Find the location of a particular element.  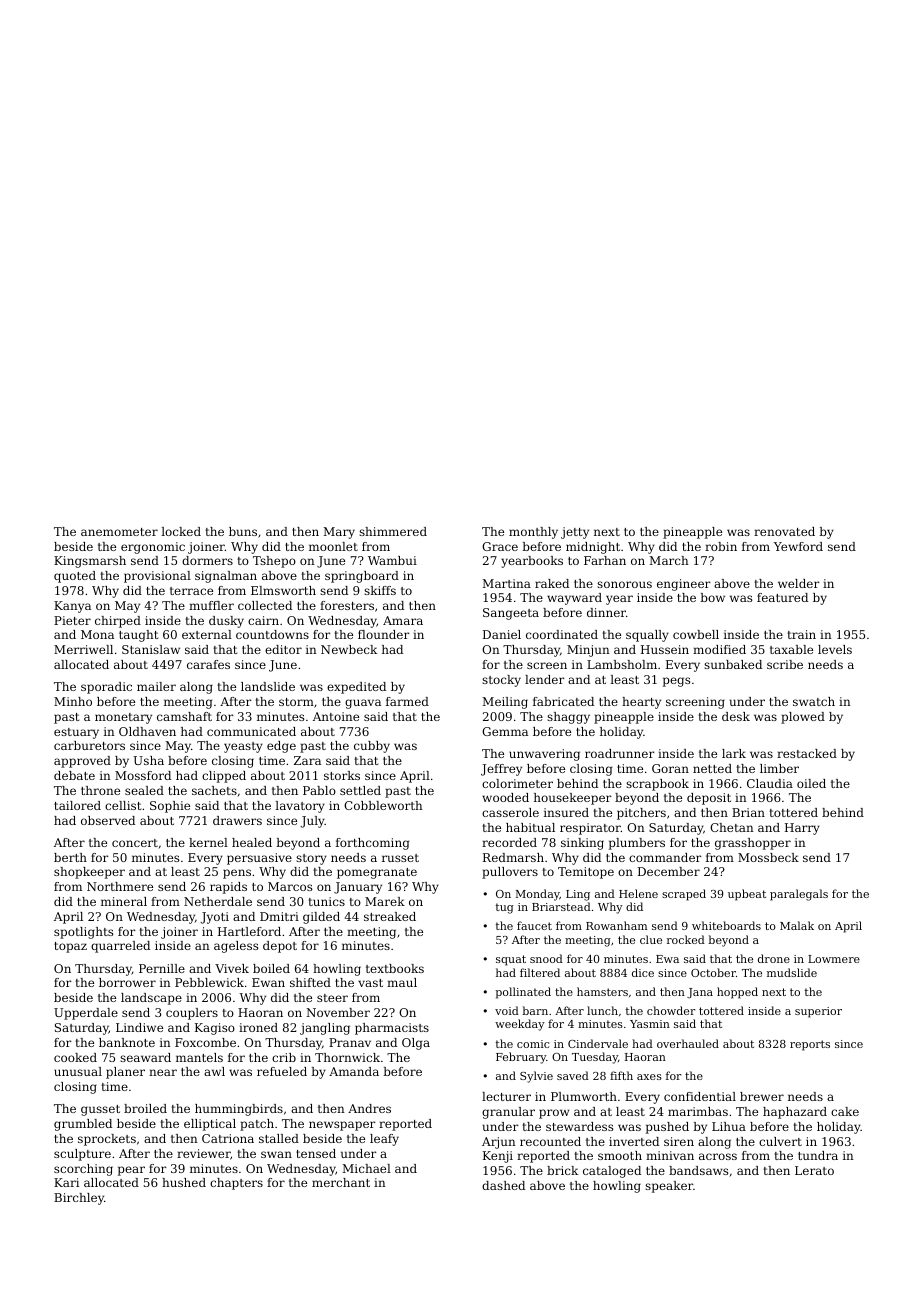

renovated is located at coordinates (784, 531).
